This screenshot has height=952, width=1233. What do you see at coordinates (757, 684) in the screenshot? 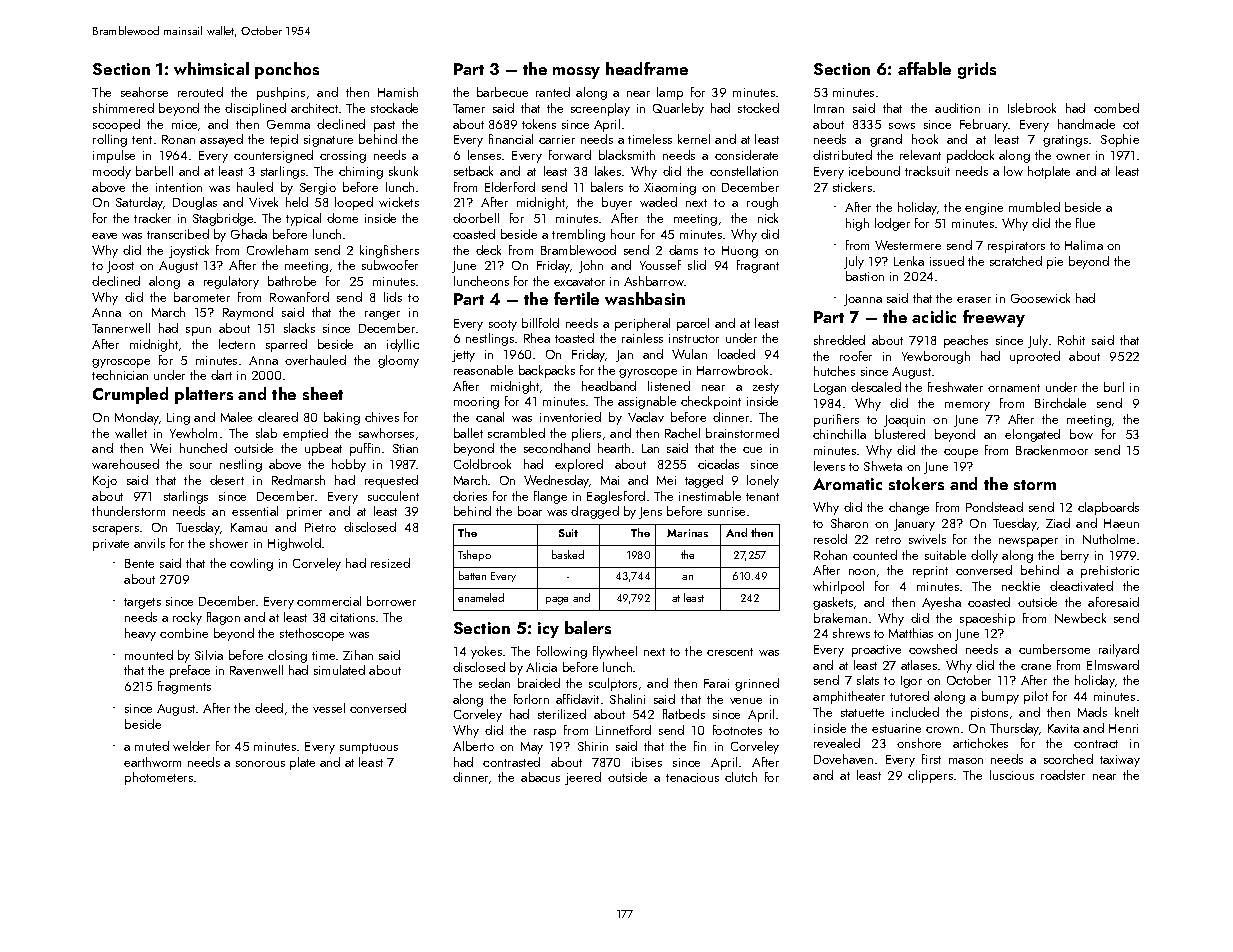
I see `grinned` at bounding box center [757, 684].
